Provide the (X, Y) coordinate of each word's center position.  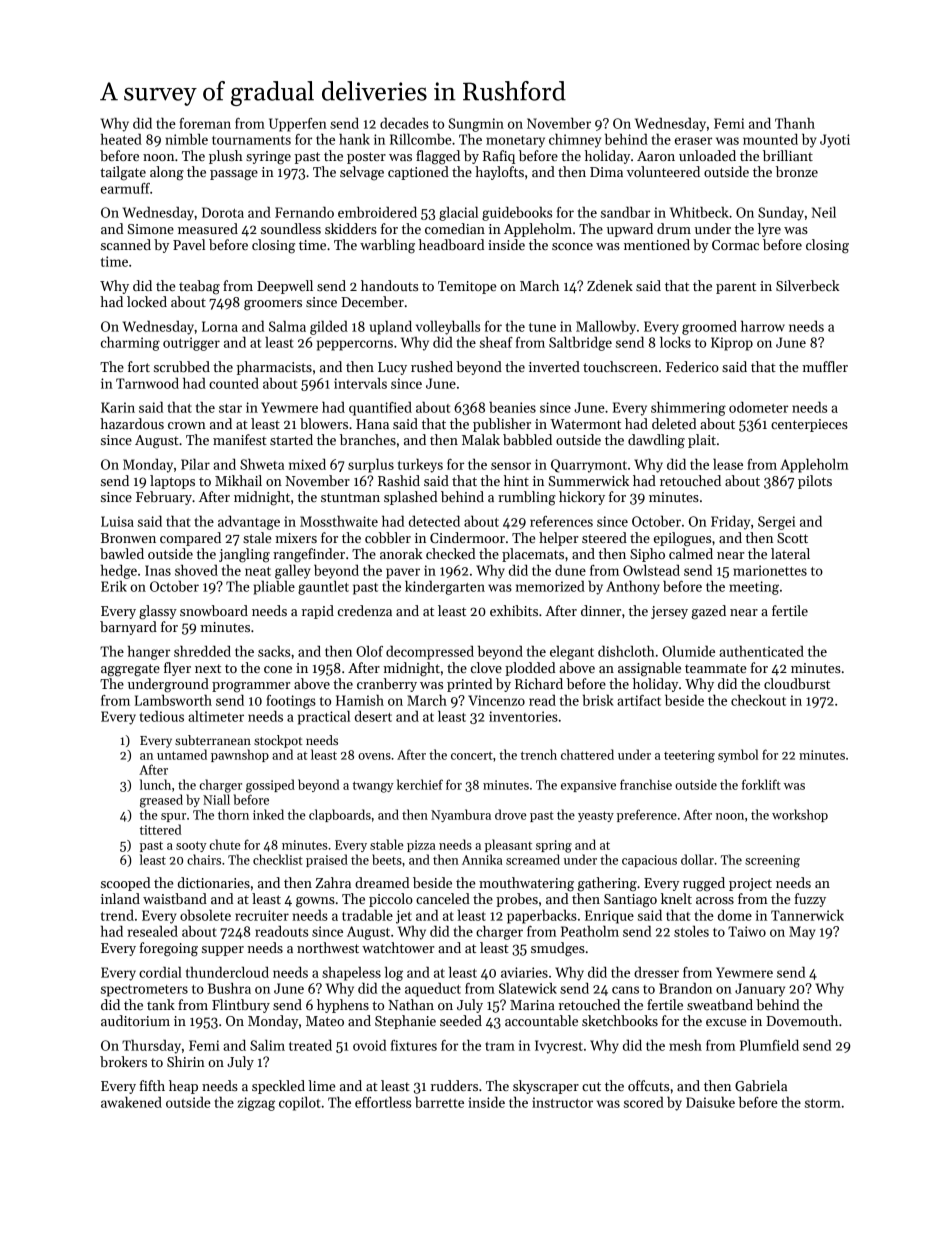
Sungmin (476, 125)
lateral (790, 553)
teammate (715, 668)
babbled (527, 439)
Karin (118, 407)
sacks (274, 651)
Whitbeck (699, 212)
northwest (328, 947)
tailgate (123, 173)
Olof (369, 651)
